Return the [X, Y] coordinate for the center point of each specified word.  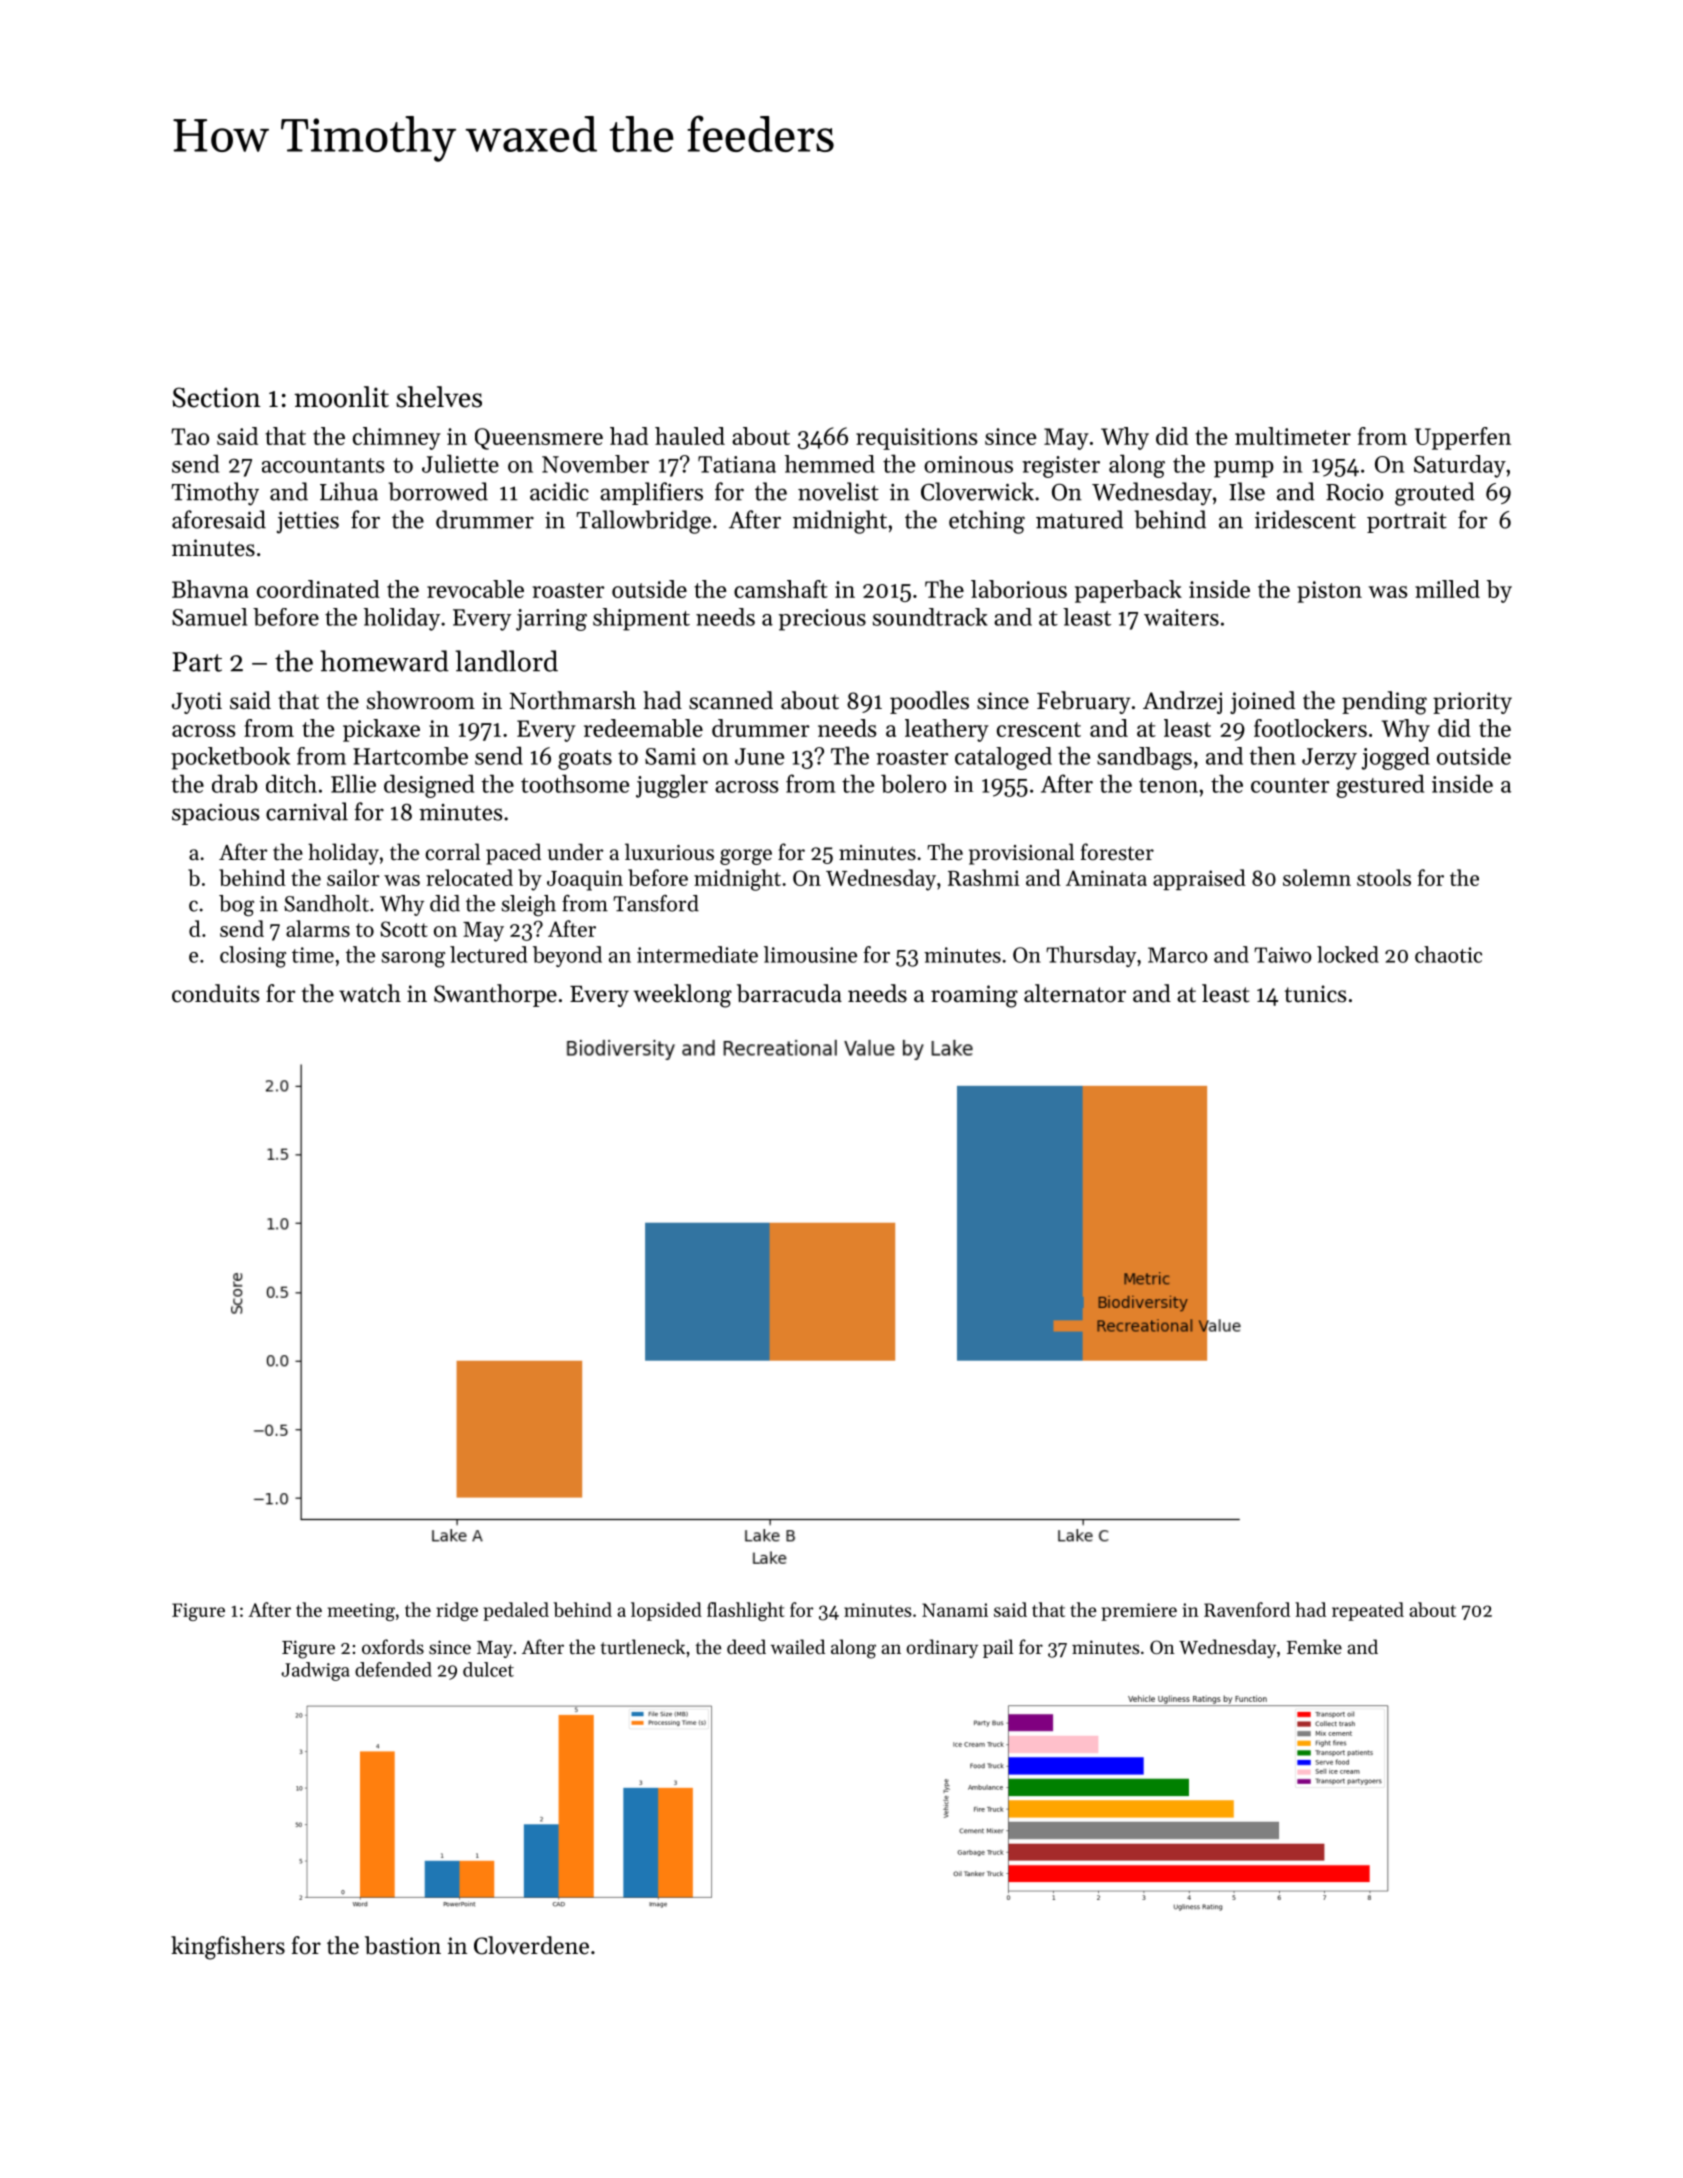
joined [1262, 702]
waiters [1181, 617]
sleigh [528, 906]
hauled [690, 436]
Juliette [460, 463]
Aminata [1106, 878]
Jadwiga [315, 1671]
